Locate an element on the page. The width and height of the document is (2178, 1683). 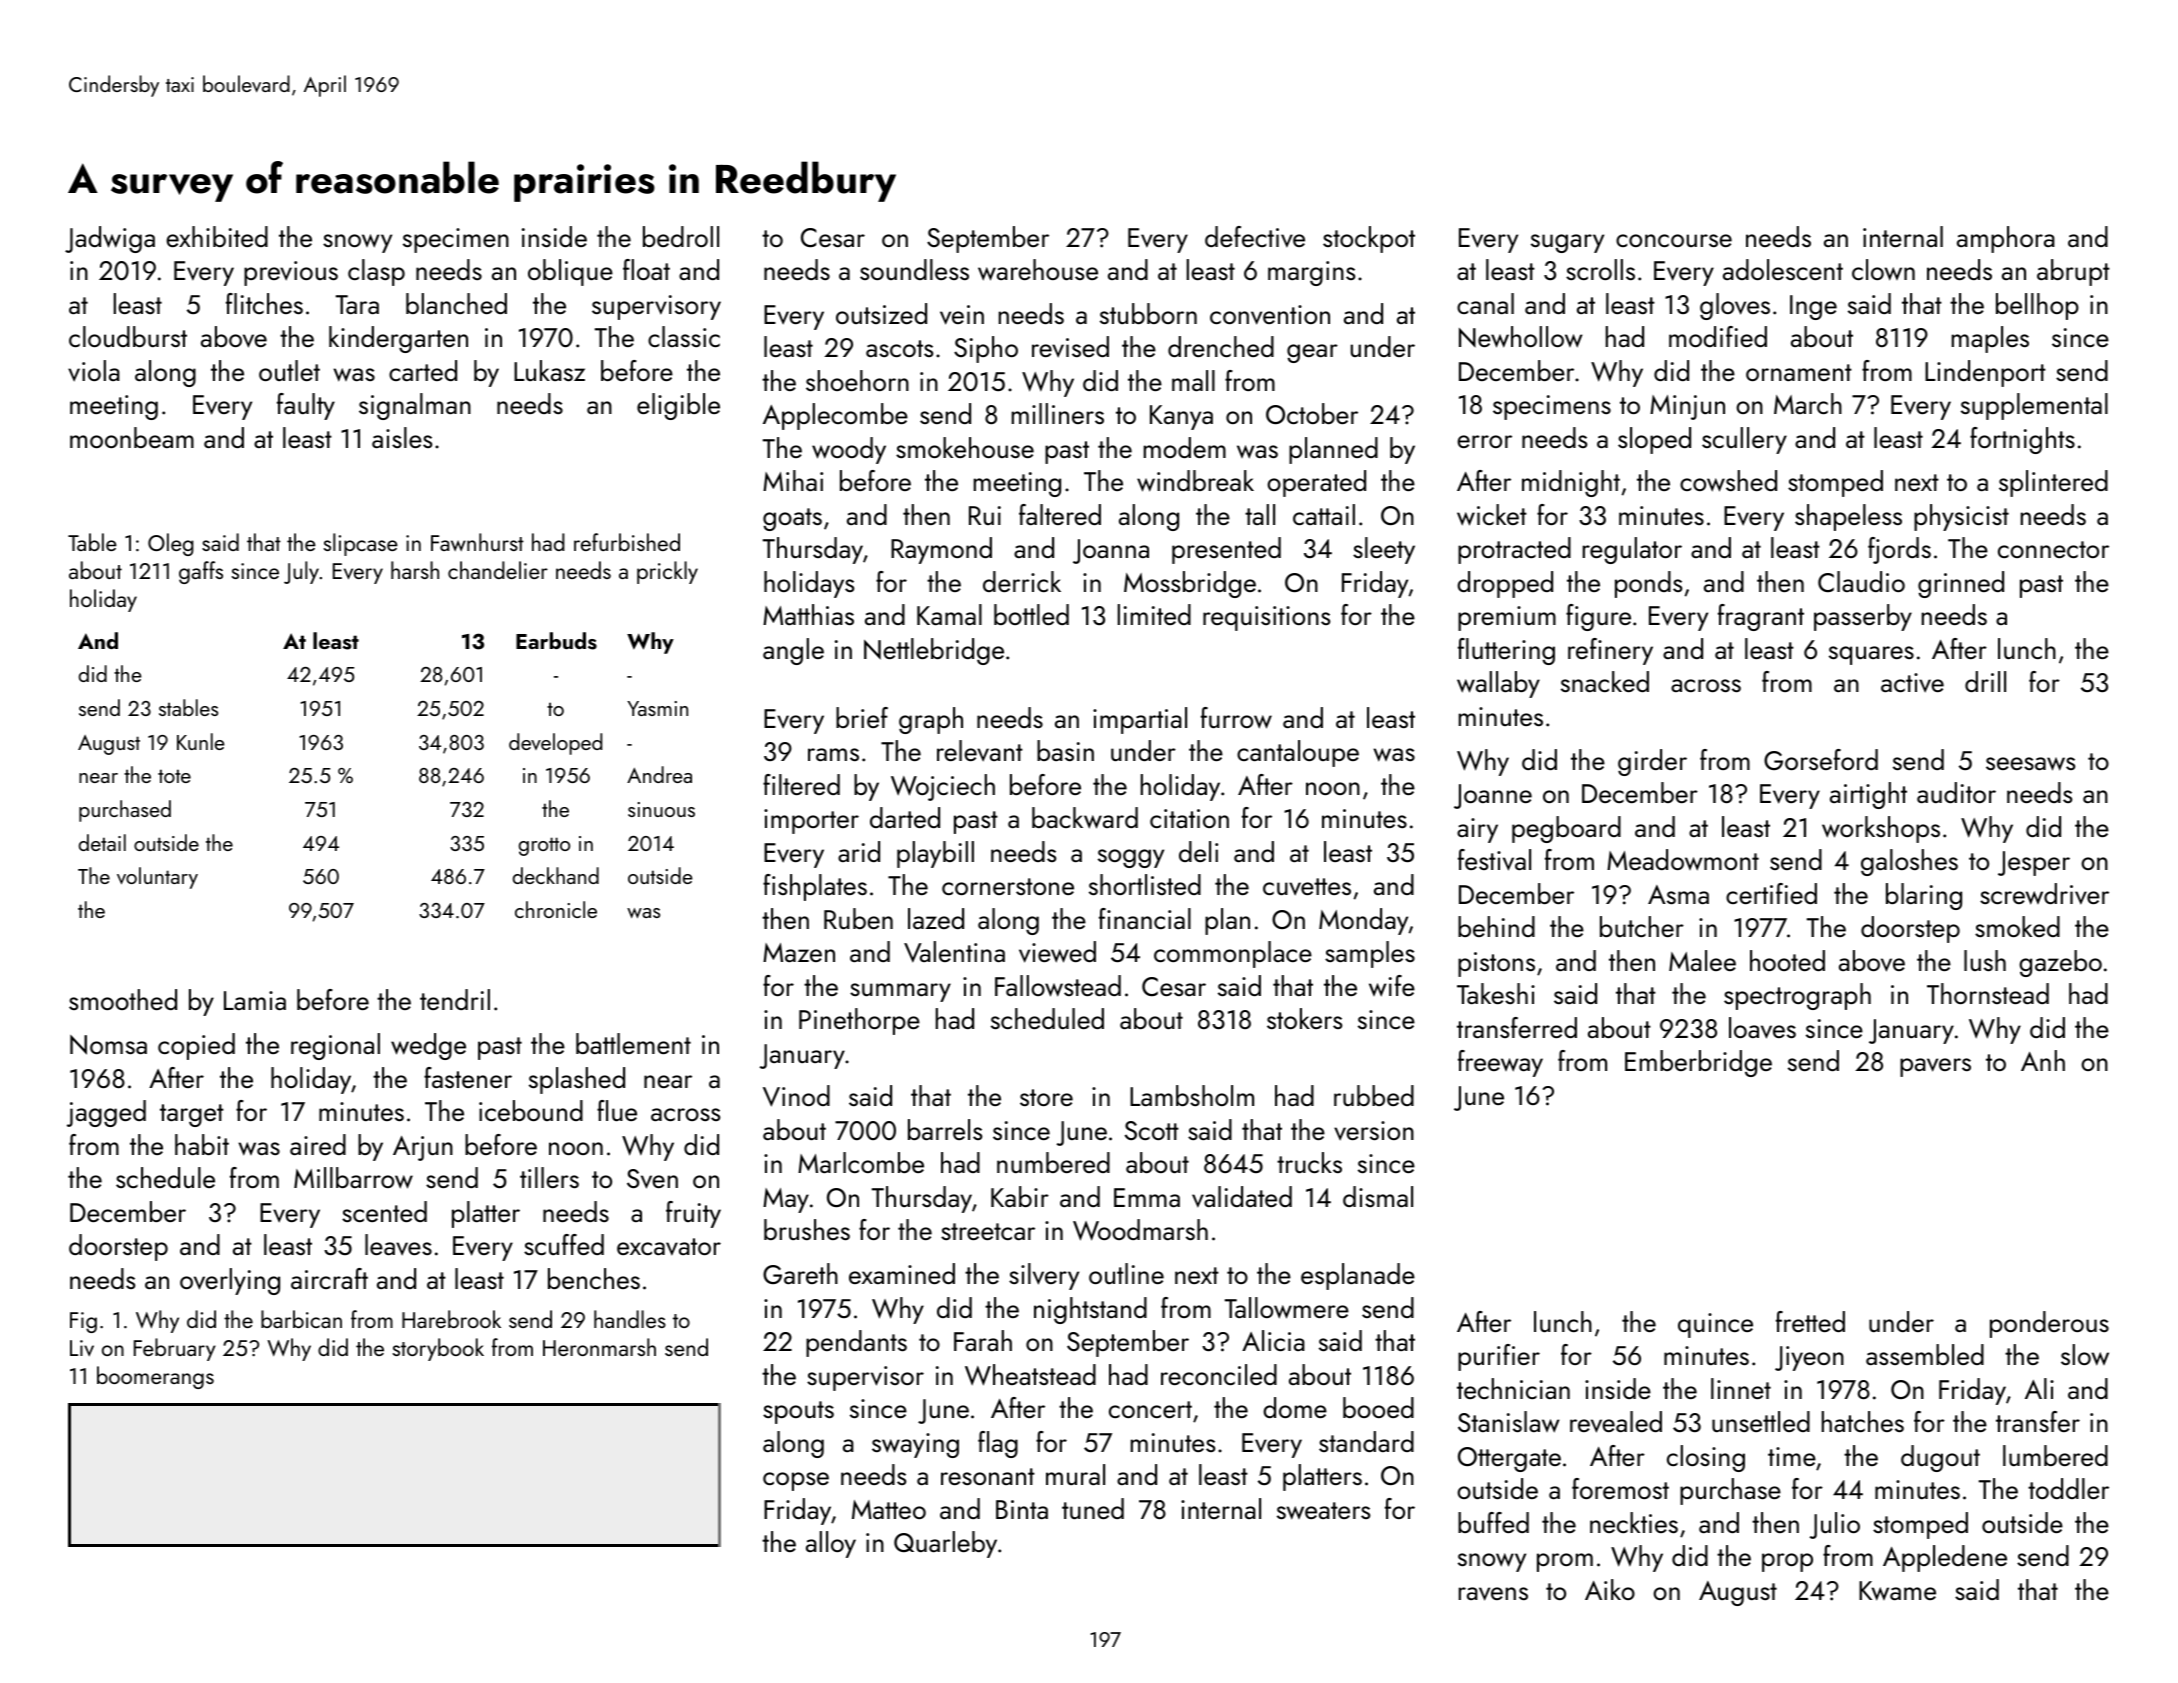
seesaws is located at coordinates (2030, 764).
